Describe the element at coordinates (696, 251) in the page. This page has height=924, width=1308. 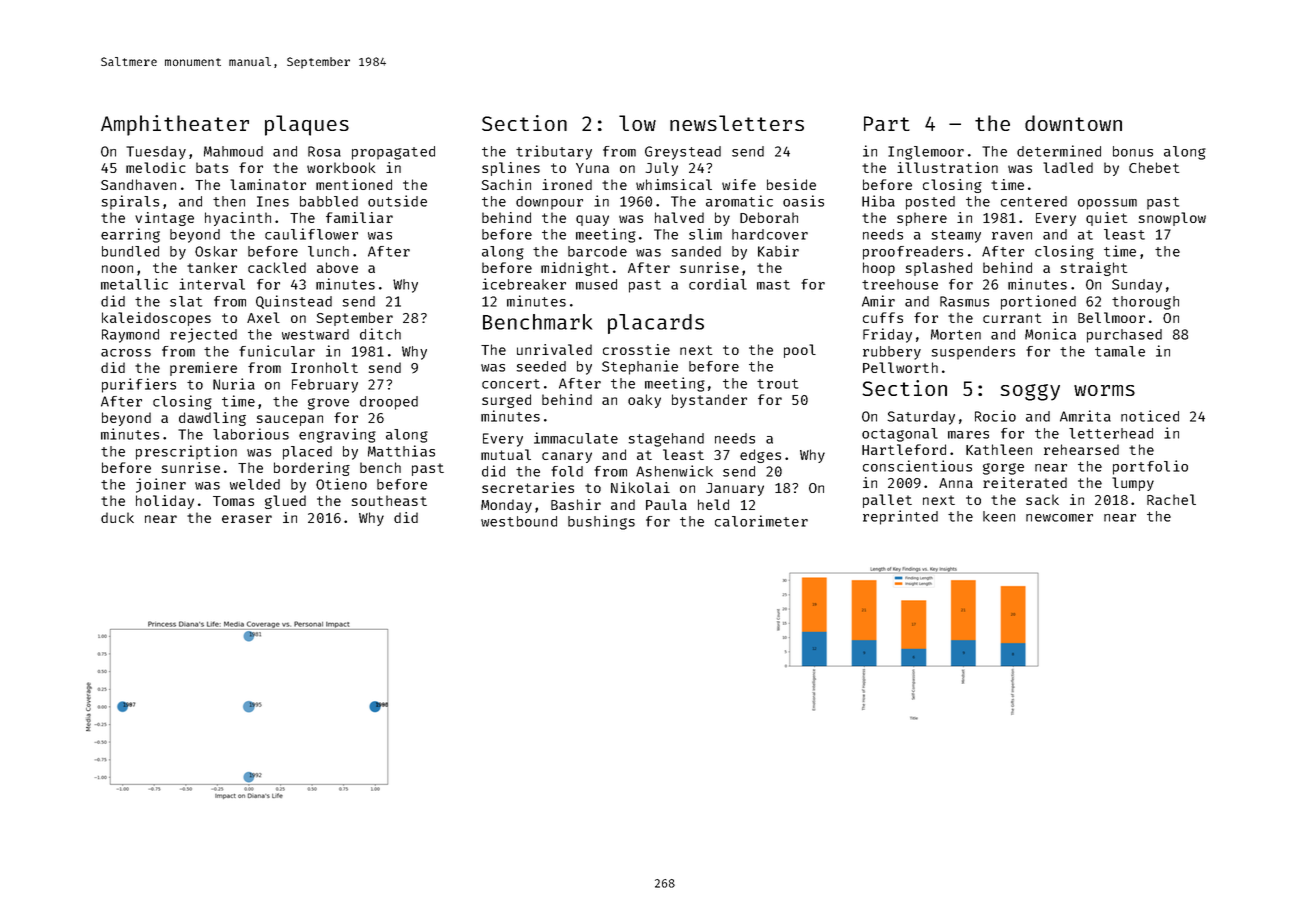
I see `sanded` at that location.
